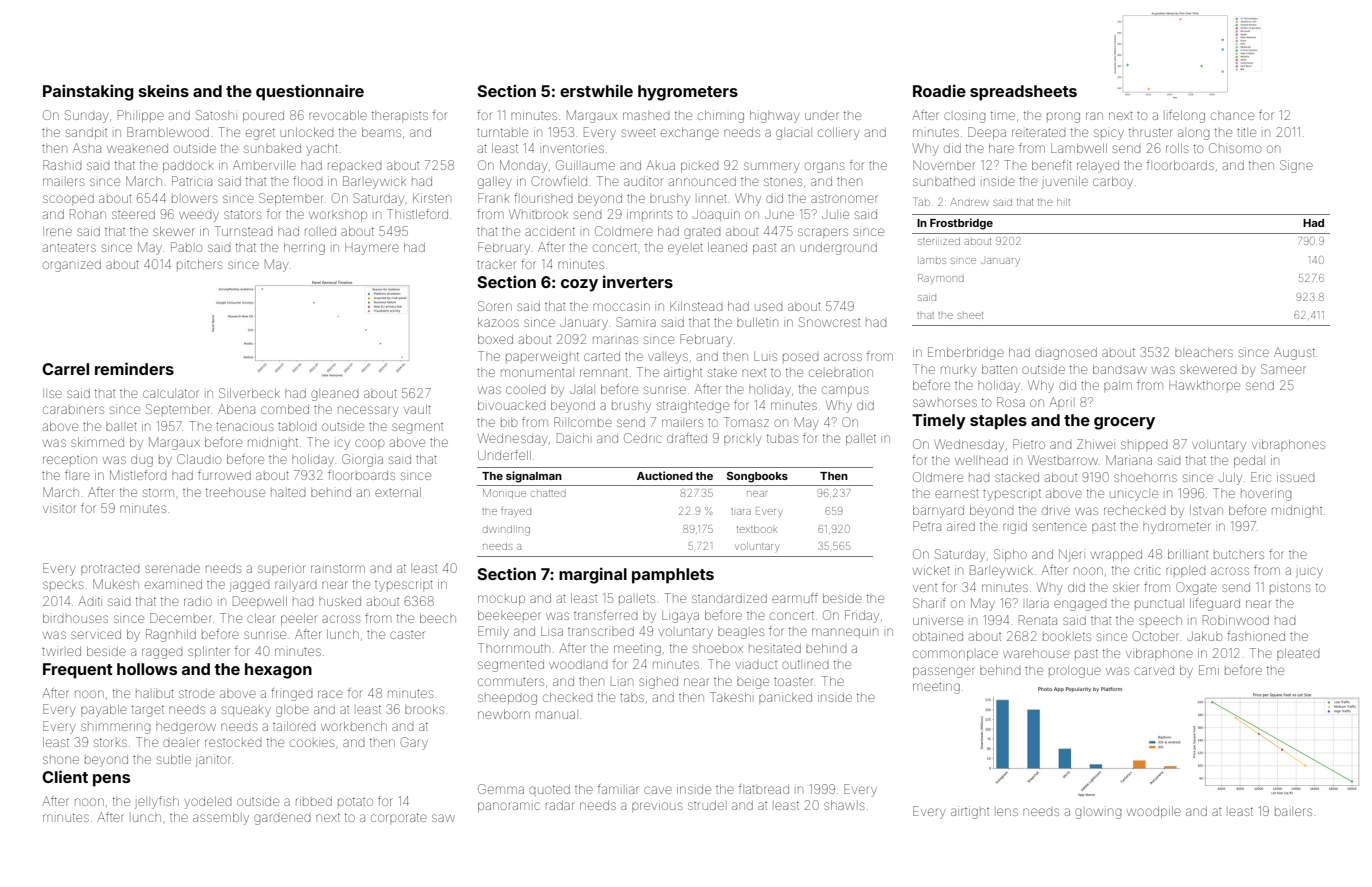  I want to click on tubas, so click(782, 438).
